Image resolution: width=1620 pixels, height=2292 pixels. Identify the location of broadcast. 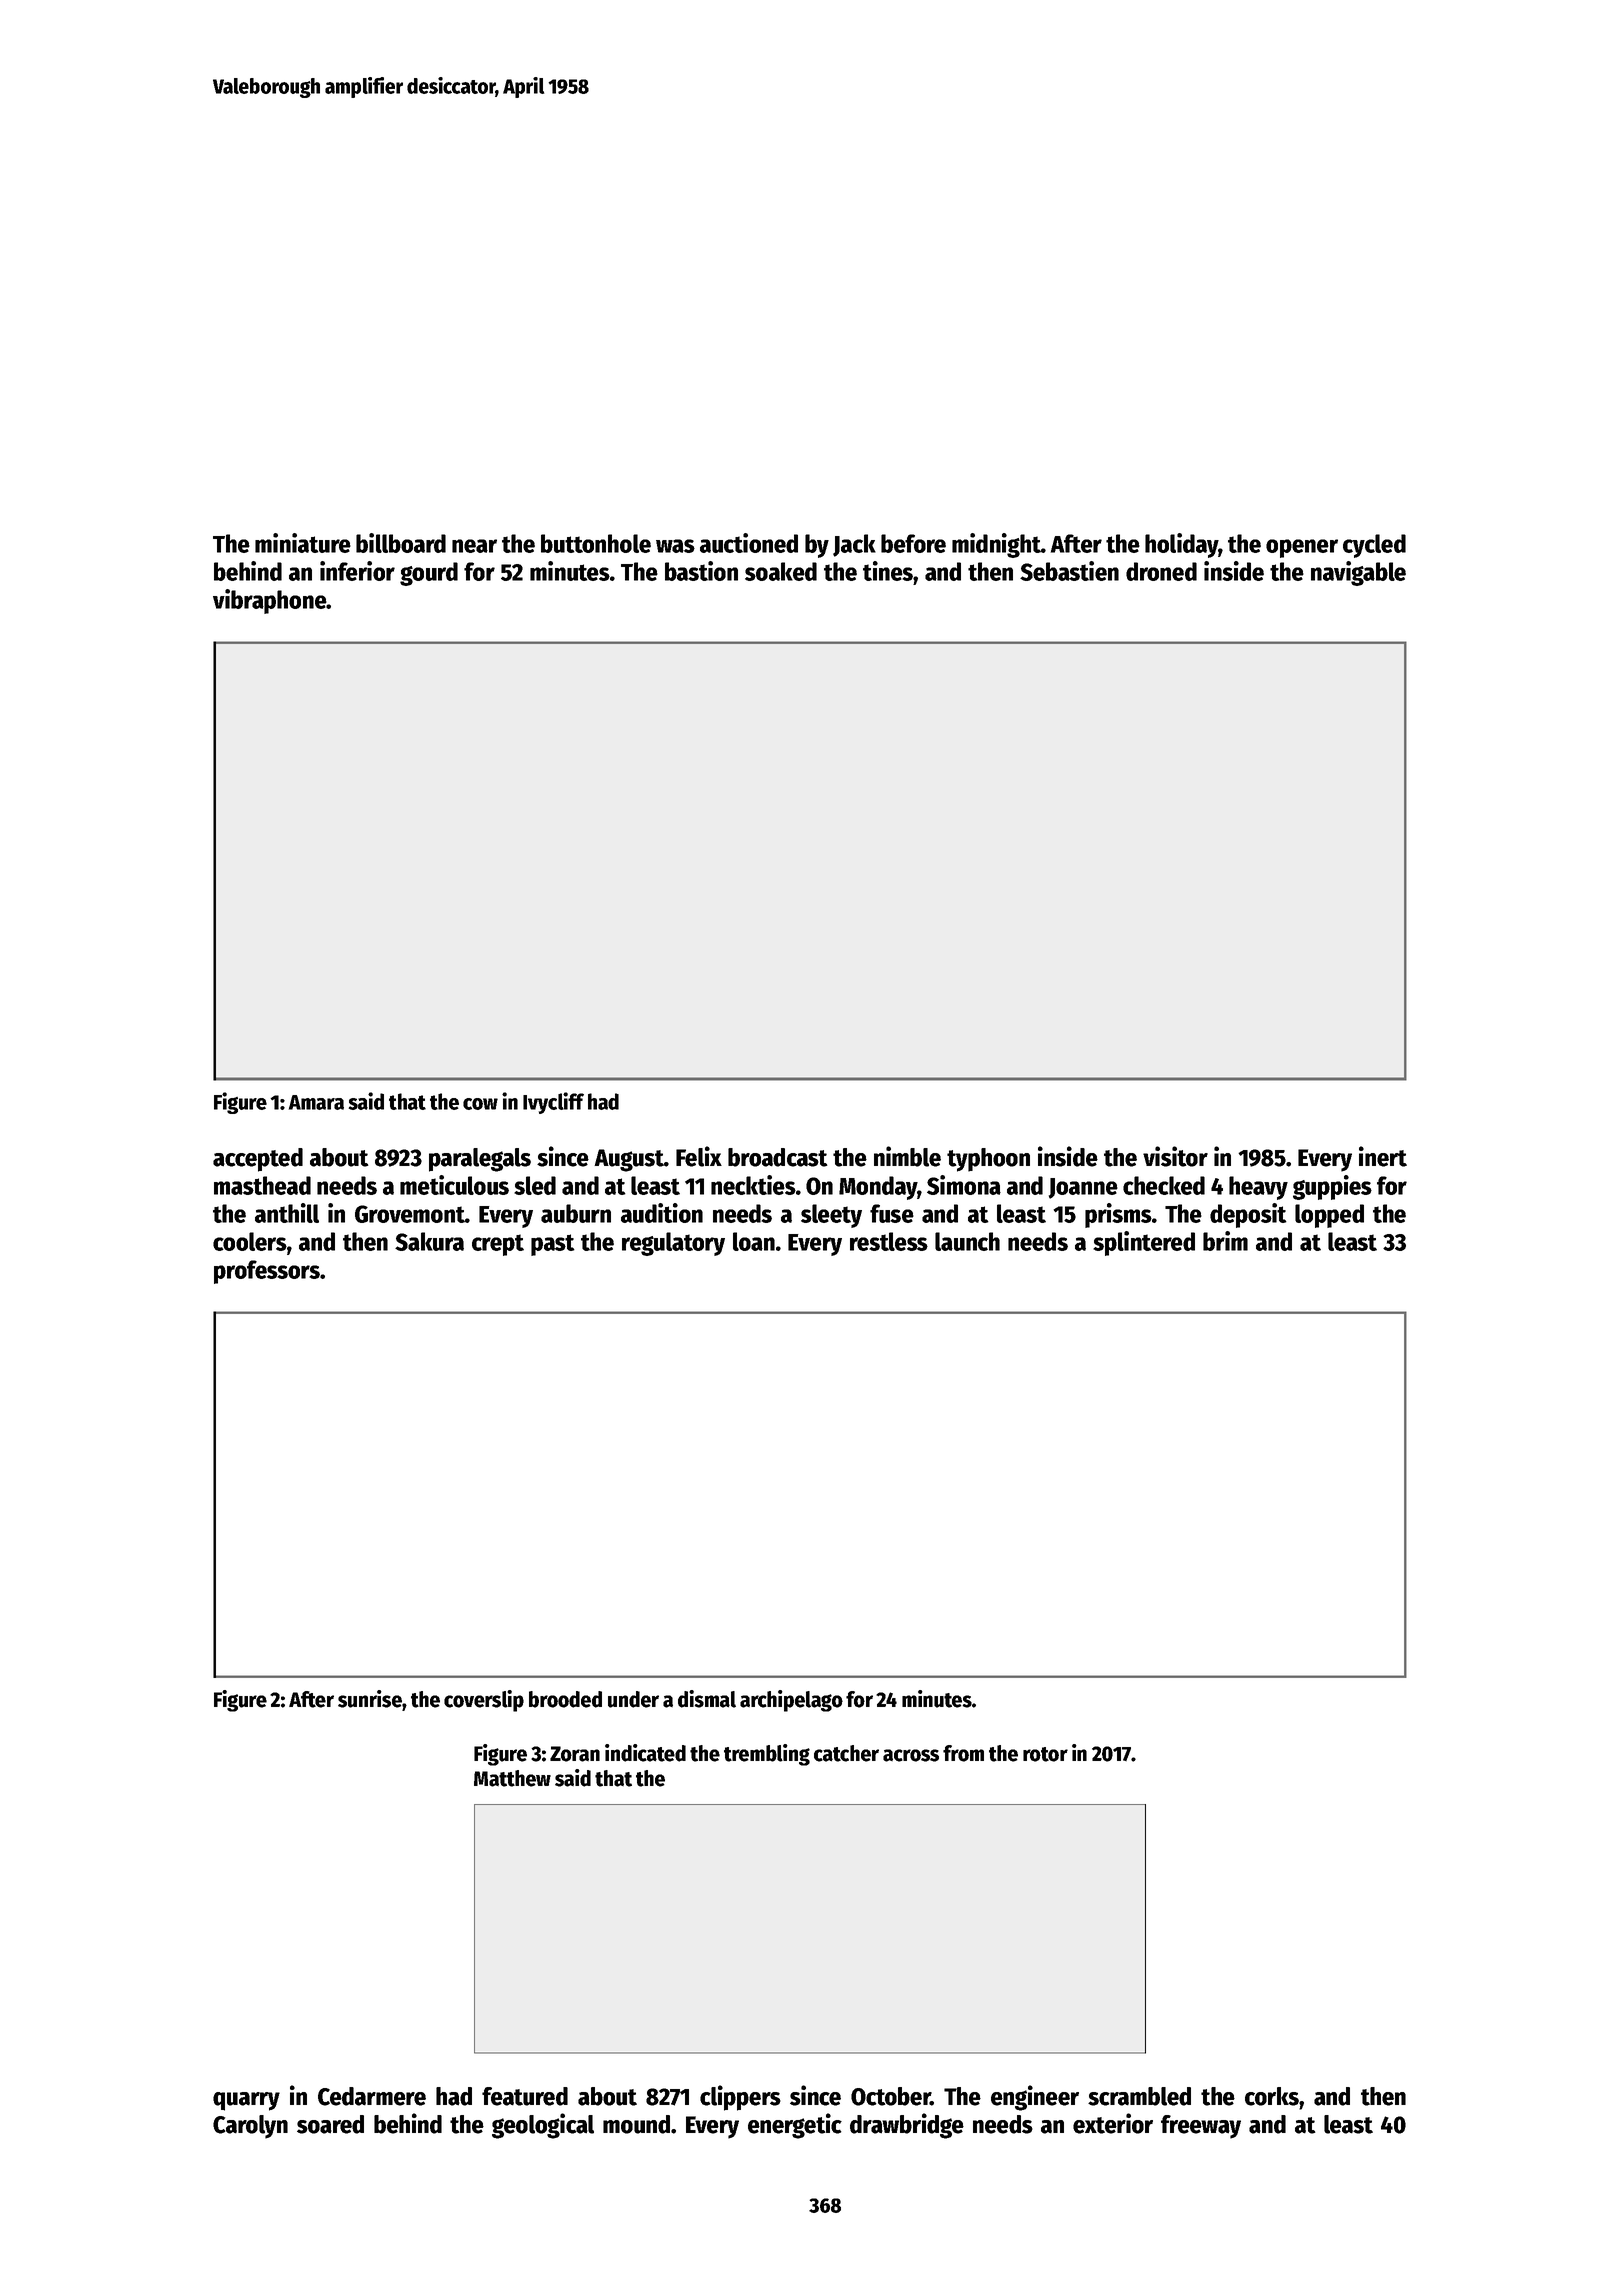
(778, 1157).
